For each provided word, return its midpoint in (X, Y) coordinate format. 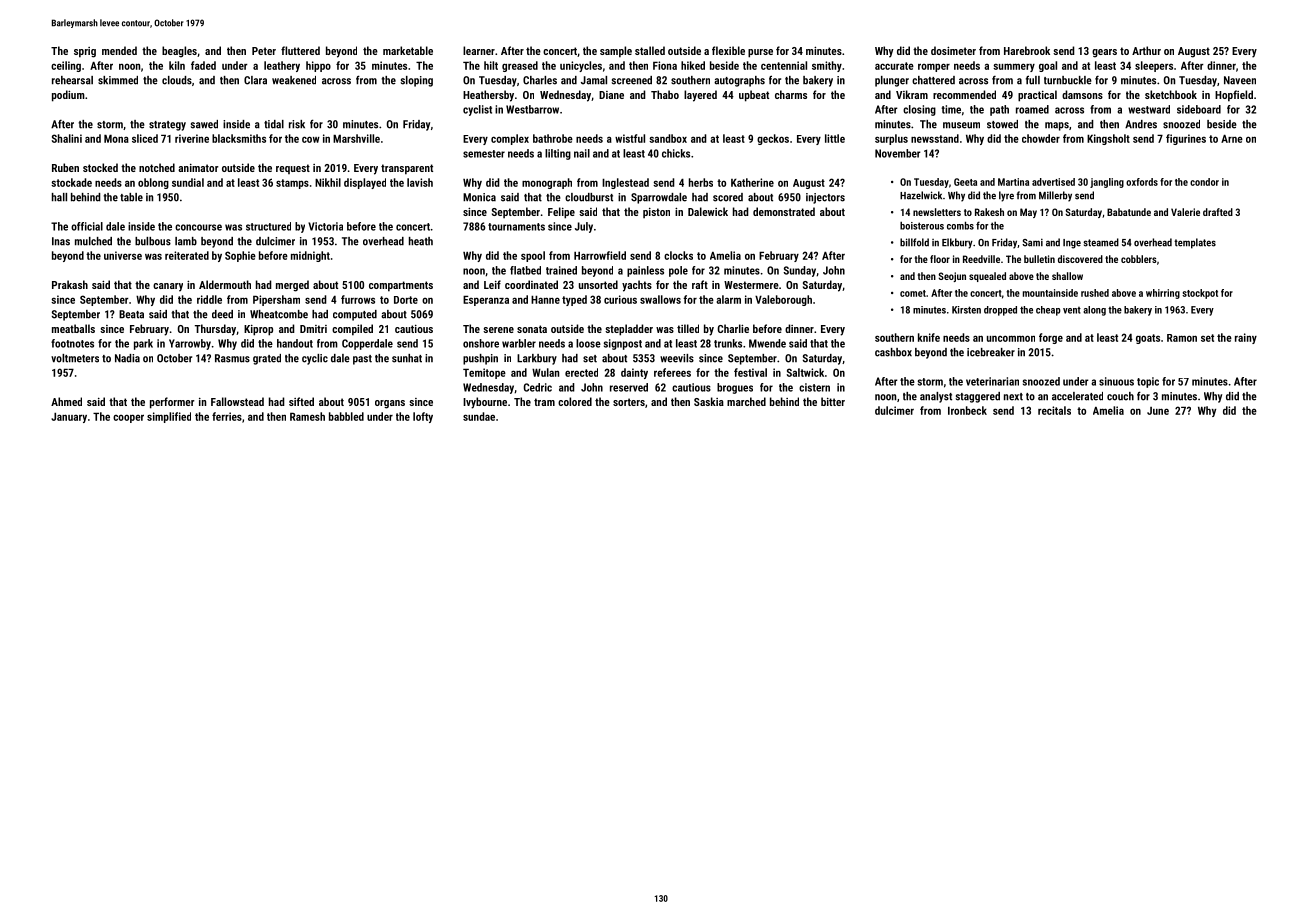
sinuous (1116, 381)
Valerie (1185, 212)
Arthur (1146, 50)
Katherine (752, 182)
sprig (85, 52)
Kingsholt (1108, 139)
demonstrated (784, 211)
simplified (169, 417)
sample (616, 52)
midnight (310, 256)
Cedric (537, 387)
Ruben (65, 167)
